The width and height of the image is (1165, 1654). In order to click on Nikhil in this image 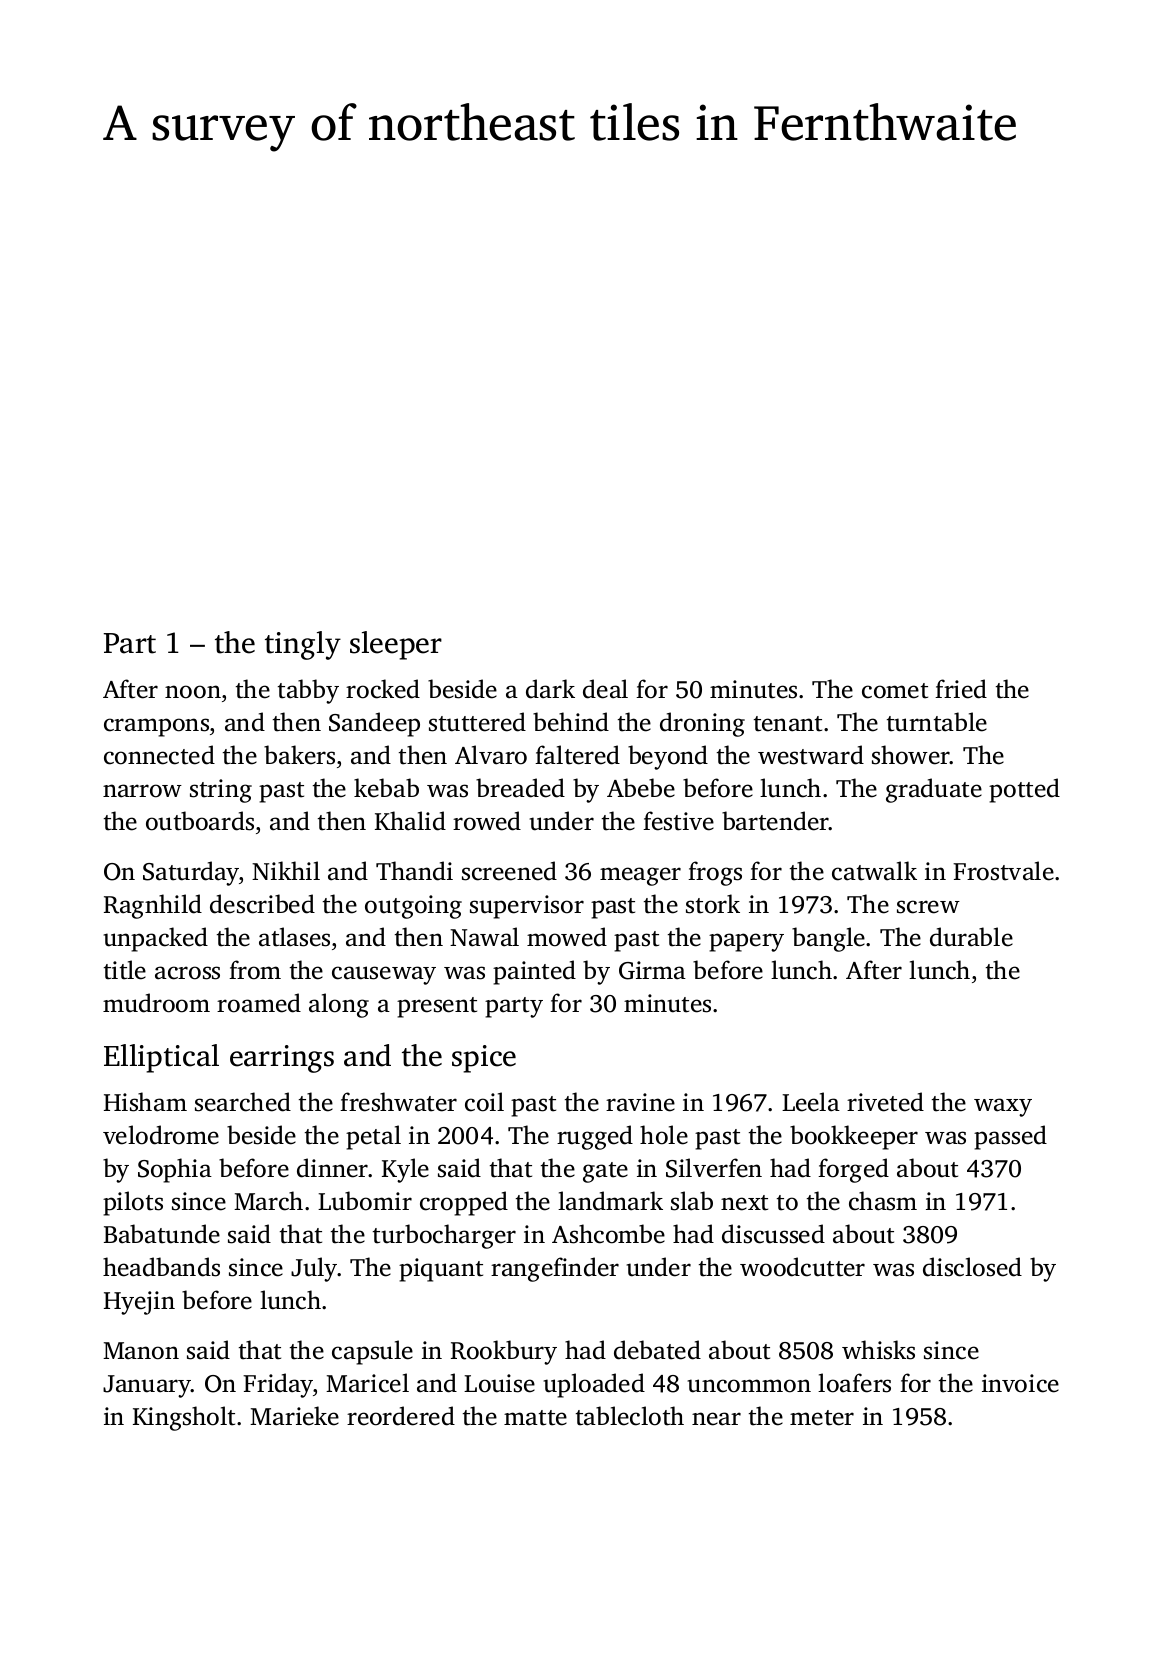, I will do `click(286, 870)`.
